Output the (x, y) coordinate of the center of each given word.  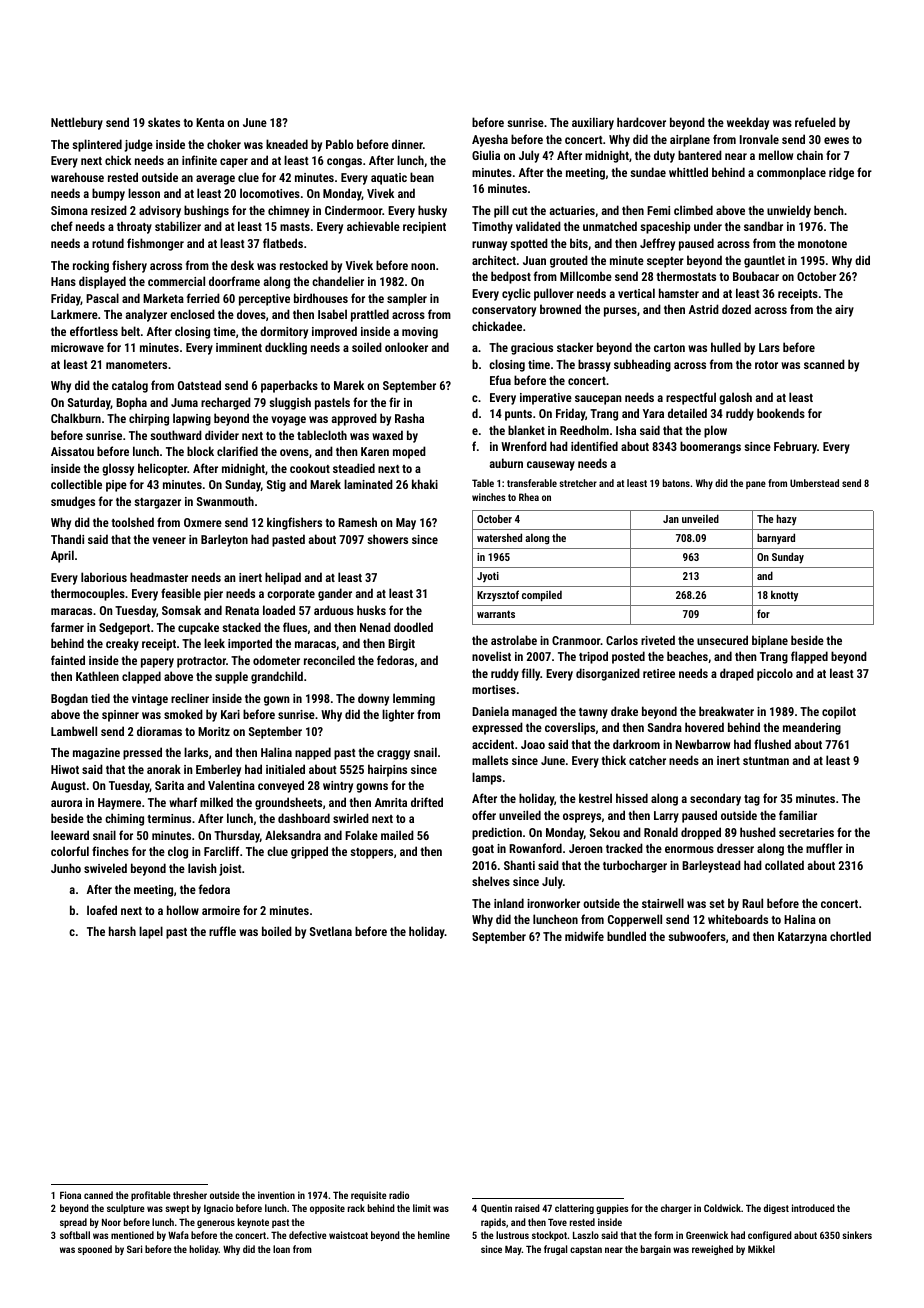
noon (423, 266)
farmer (67, 627)
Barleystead (711, 866)
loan (281, 1249)
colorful (70, 851)
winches (489, 497)
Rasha (409, 418)
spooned (95, 1250)
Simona (69, 210)
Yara (653, 413)
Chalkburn (76, 418)
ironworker (553, 903)
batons (676, 483)
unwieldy (789, 211)
